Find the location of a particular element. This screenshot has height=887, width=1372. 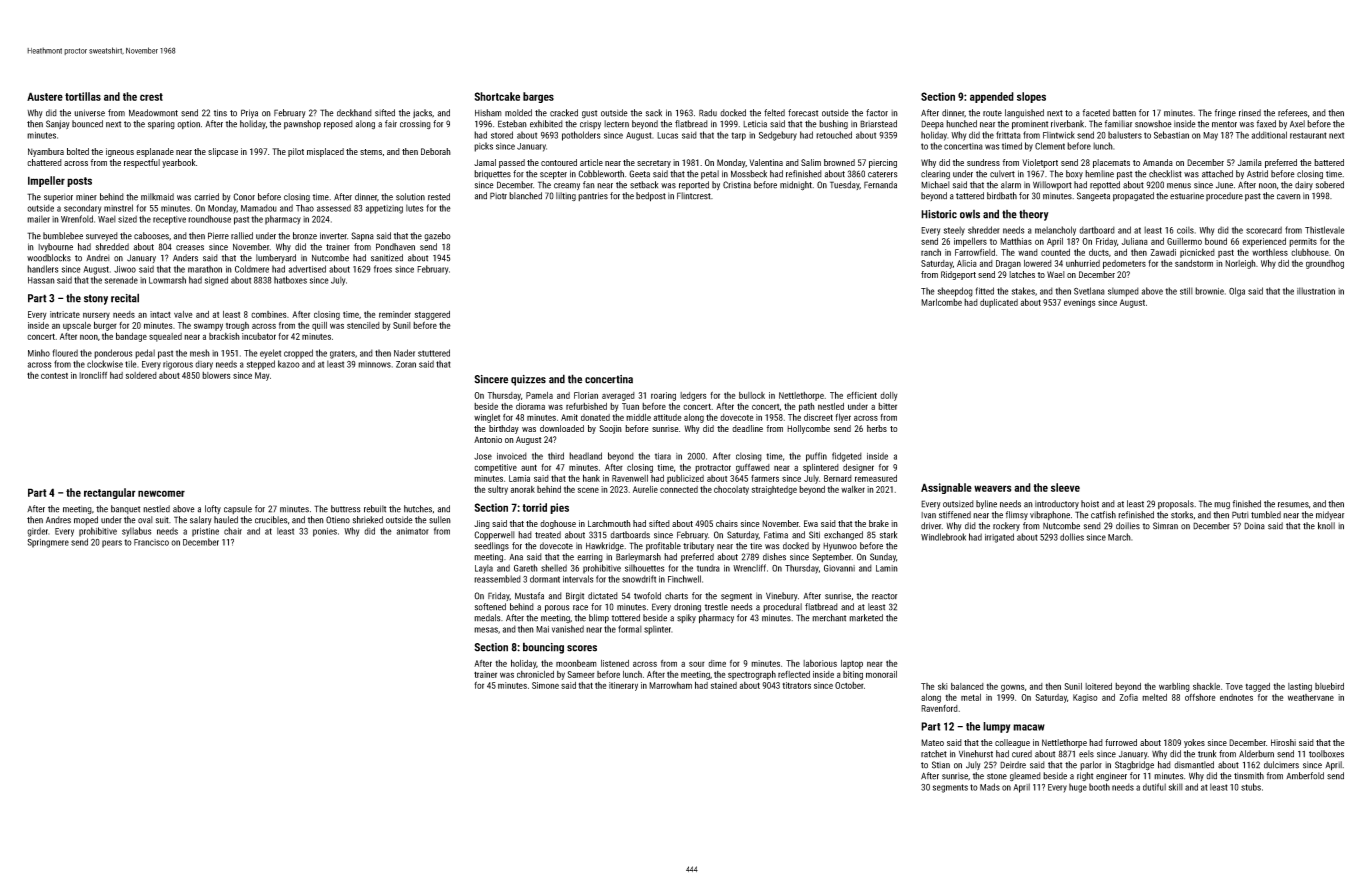

Simone is located at coordinates (545, 685).
